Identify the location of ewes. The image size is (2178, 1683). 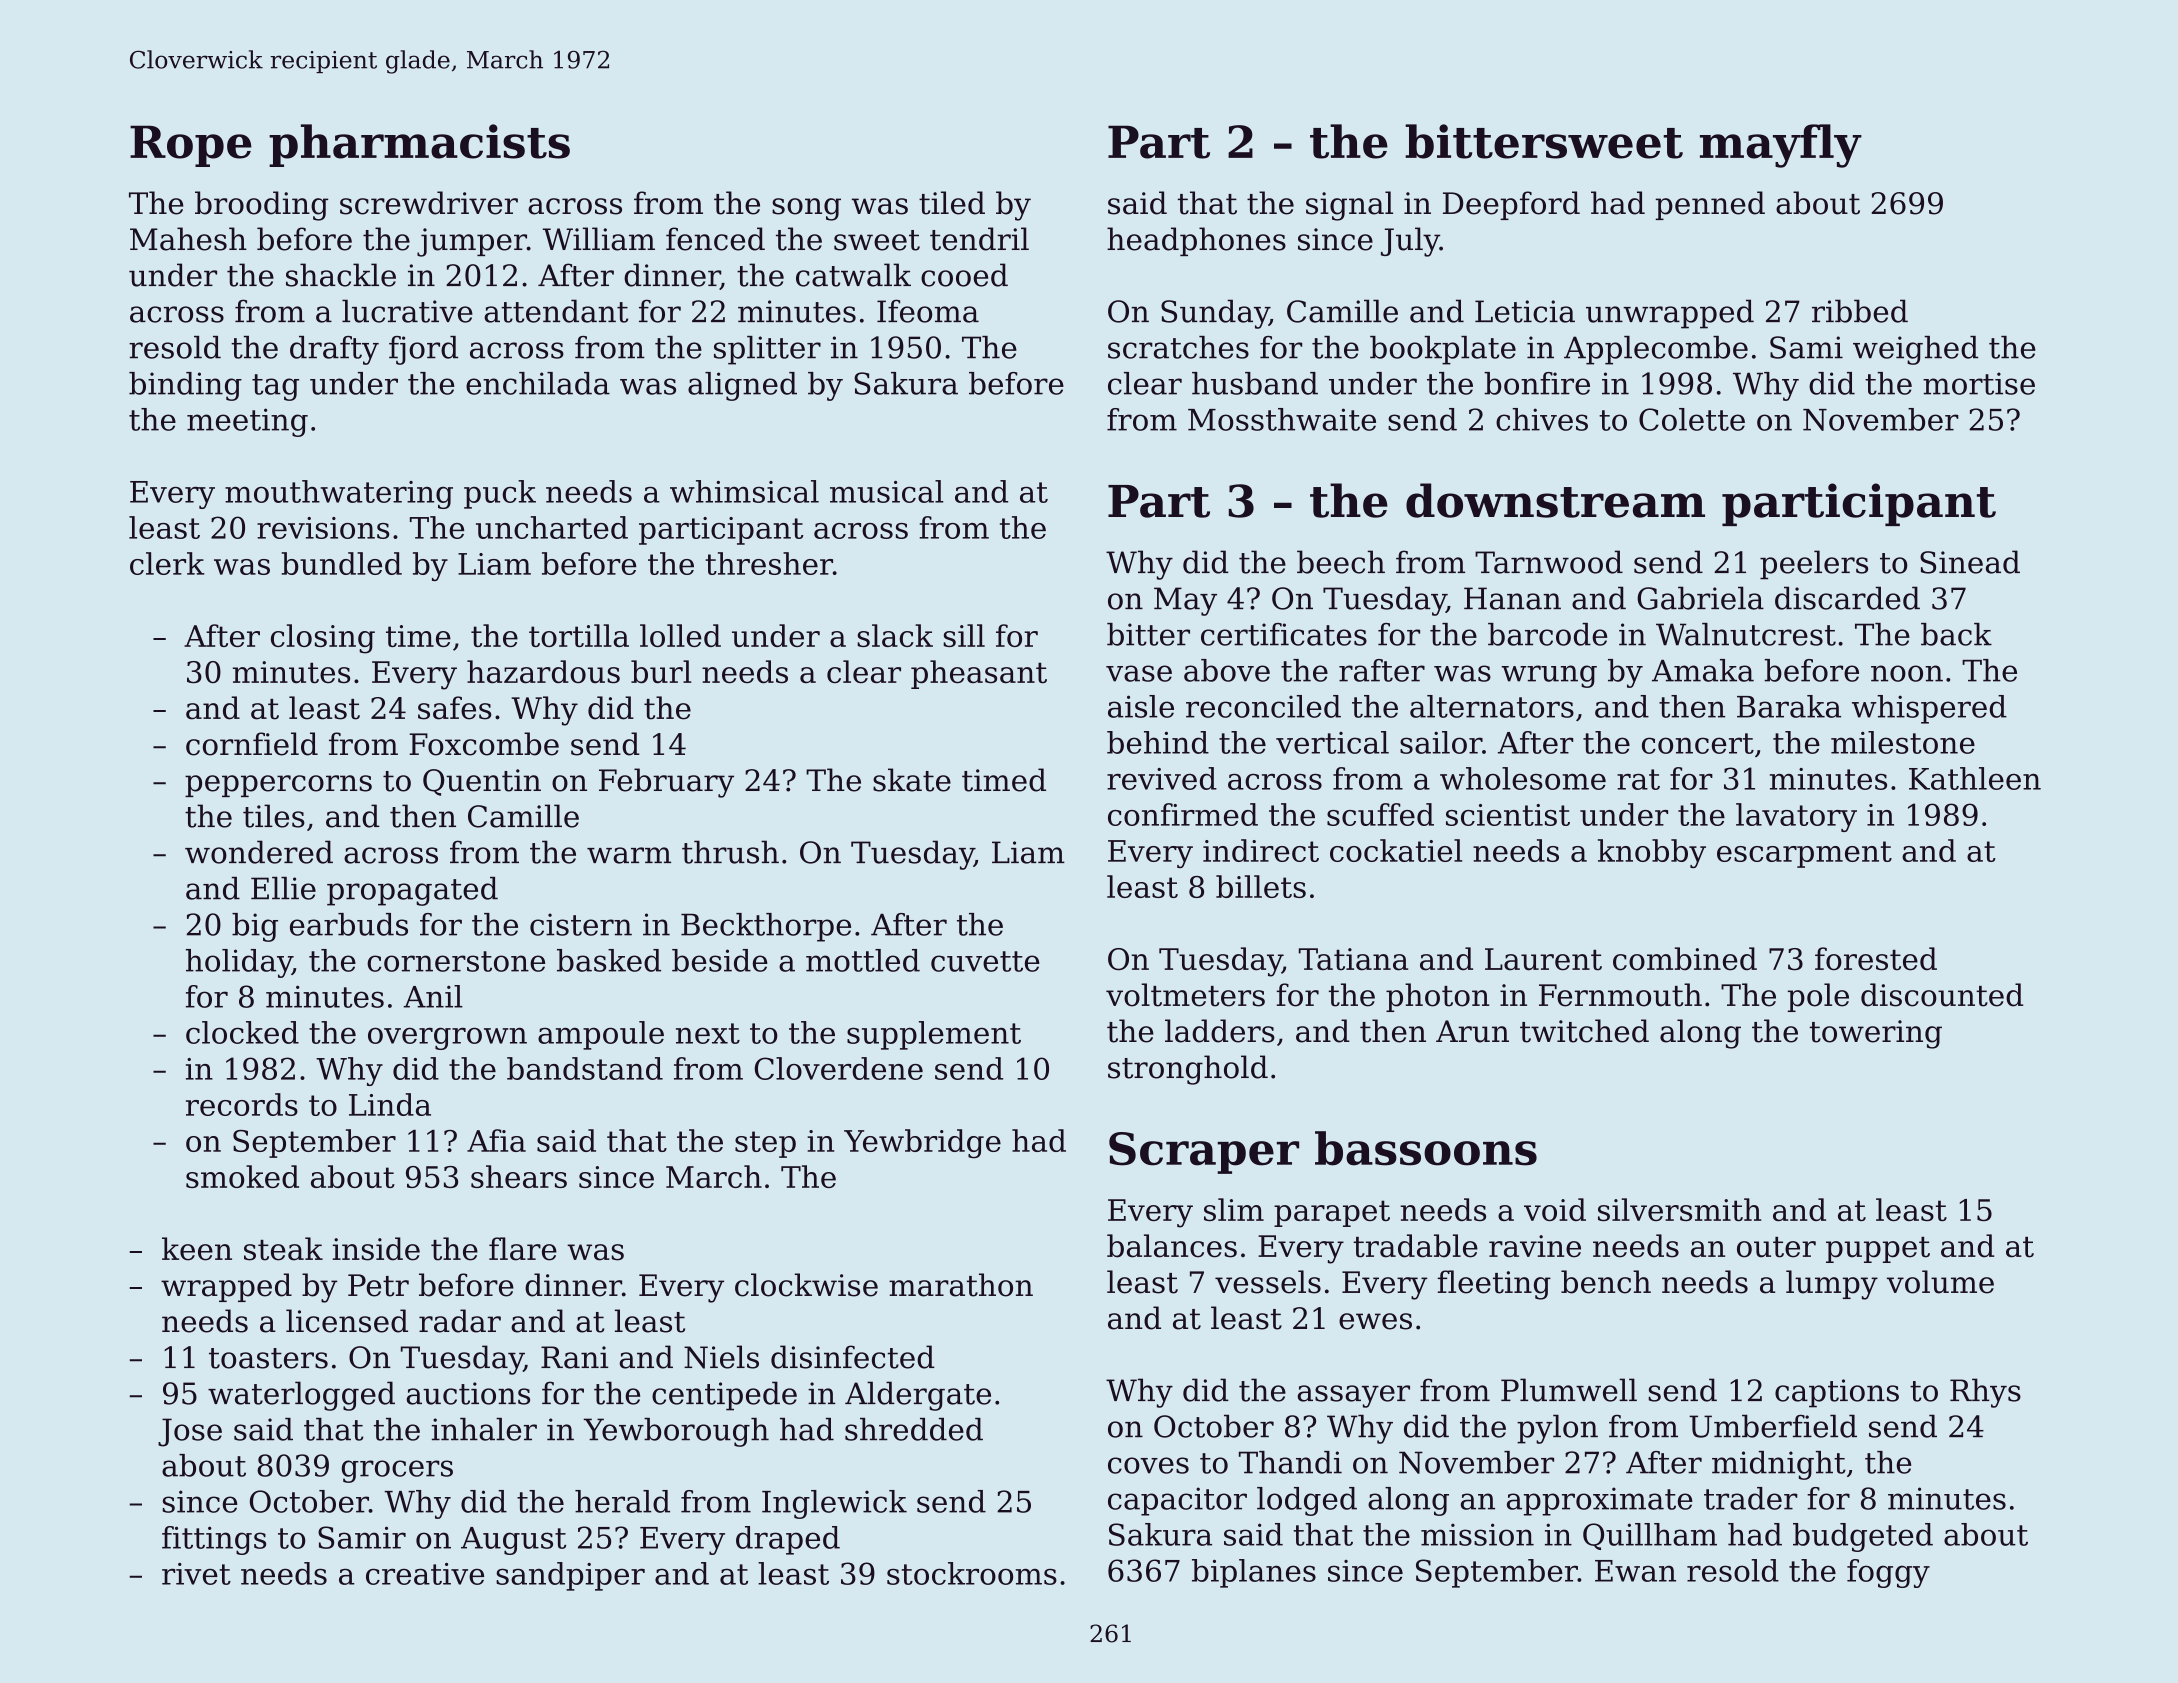
(1375, 1321).
